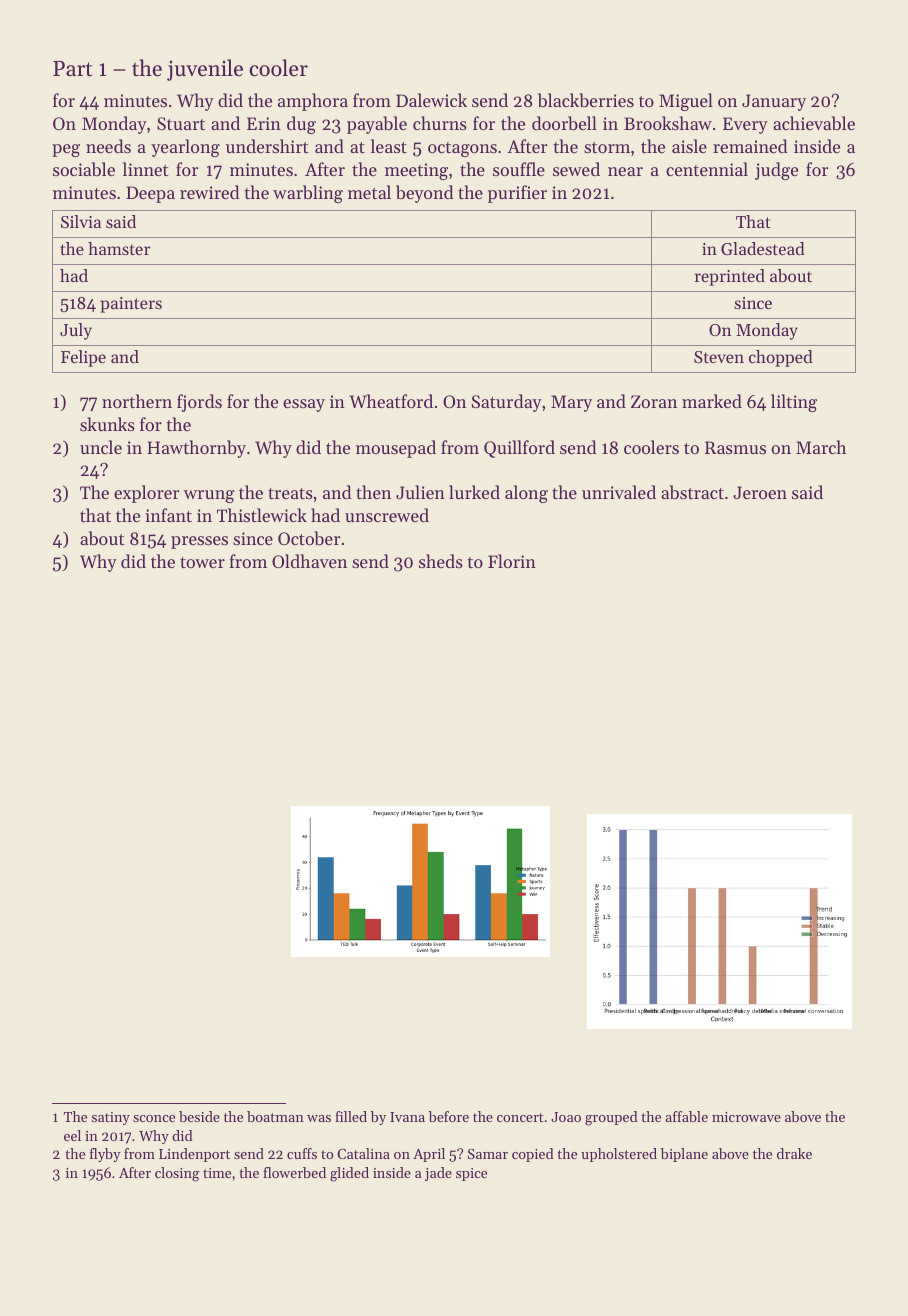 This screenshot has width=908, height=1316. I want to click on Jeroen, so click(760, 492).
